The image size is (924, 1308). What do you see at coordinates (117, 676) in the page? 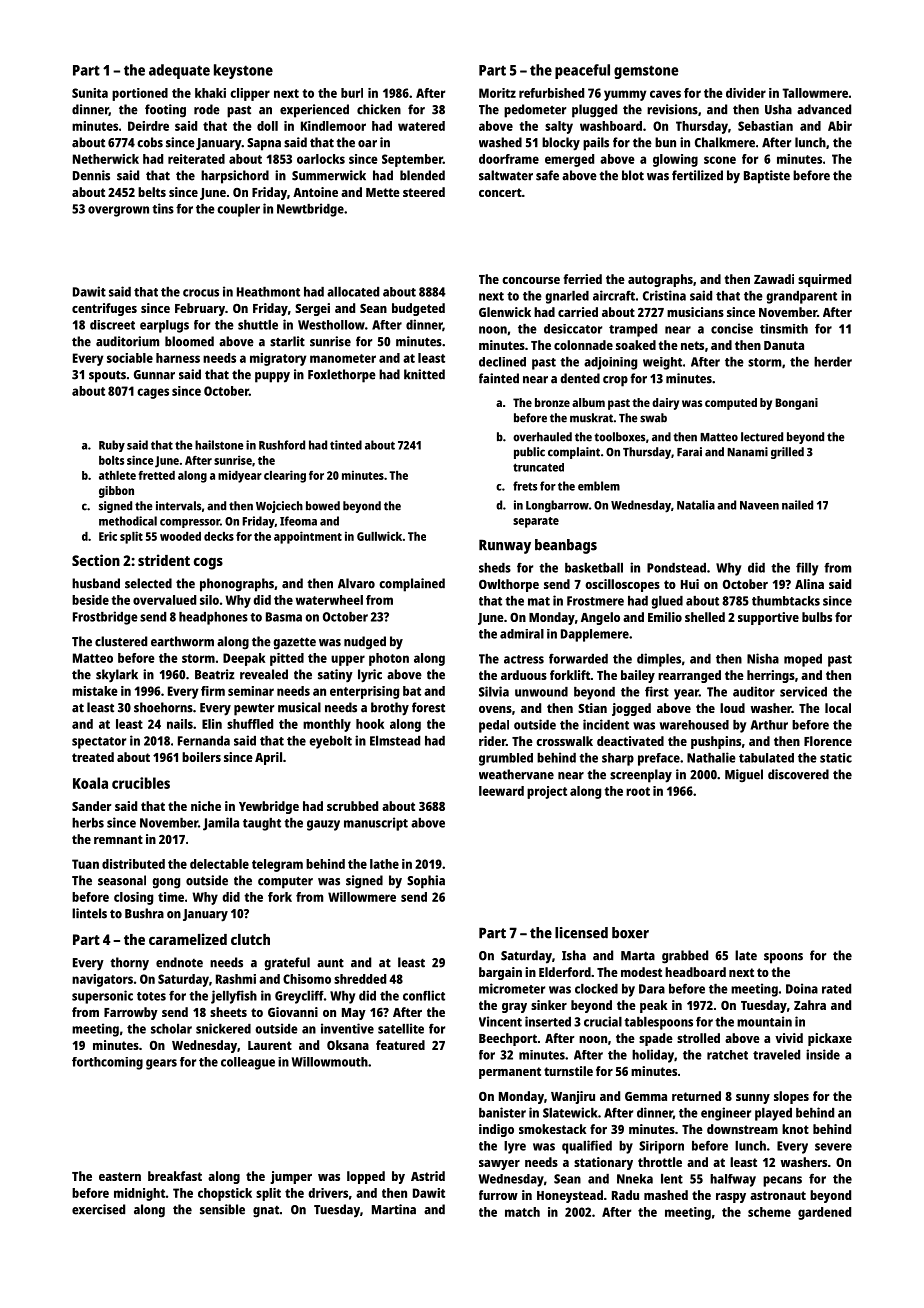
I see `skylark` at bounding box center [117, 676].
